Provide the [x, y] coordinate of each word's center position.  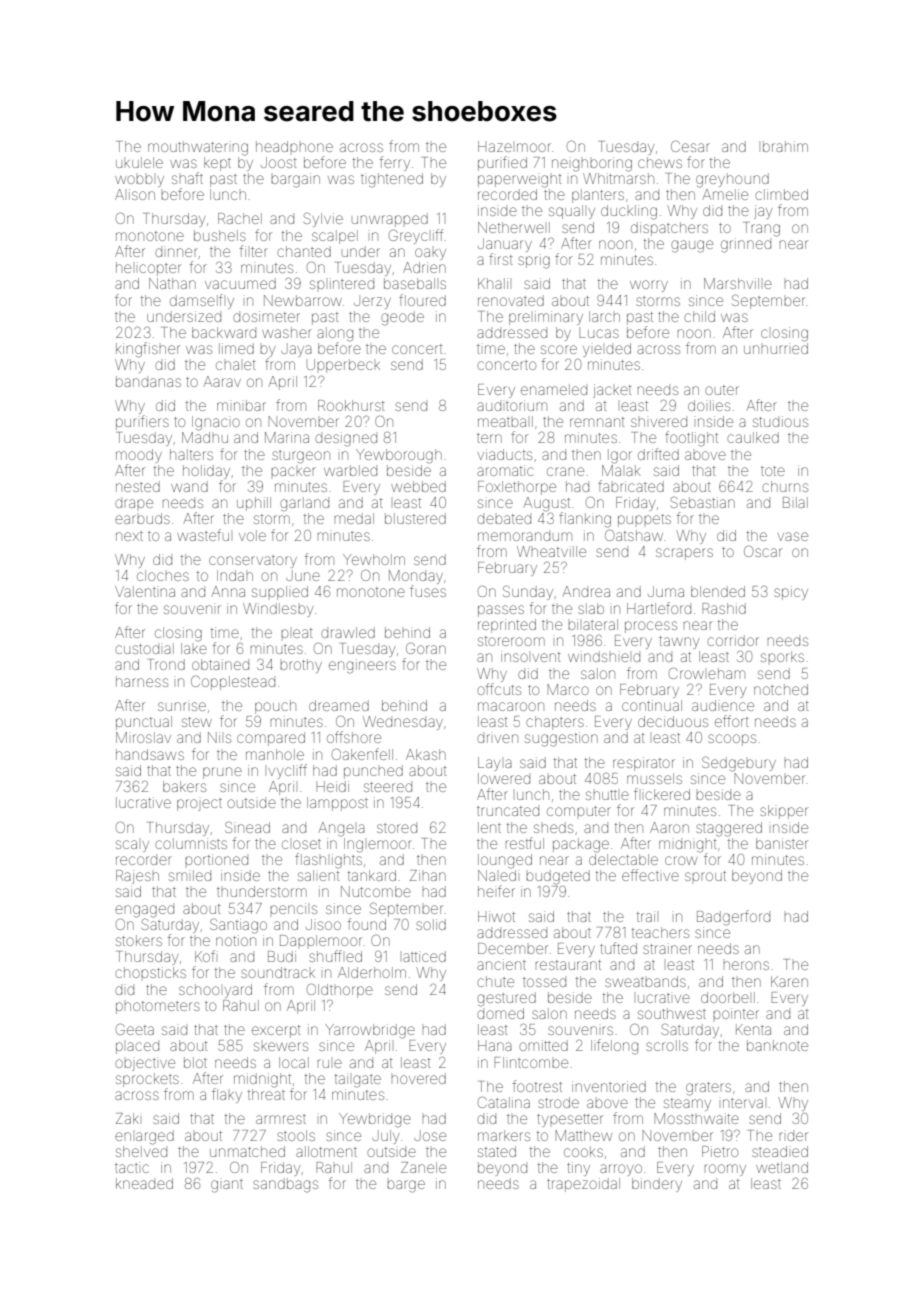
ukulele [139, 162]
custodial [144, 648]
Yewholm [374, 559]
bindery [657, 1185]
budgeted [558, 877]
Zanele [423, 1167]
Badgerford [733, 918]
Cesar [690, 146]
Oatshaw [634, 535]
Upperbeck [343, 366]
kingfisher [148, 350]
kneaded [144, 1183]
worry [649, 286]
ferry [395, 163]
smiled [190, 875]
